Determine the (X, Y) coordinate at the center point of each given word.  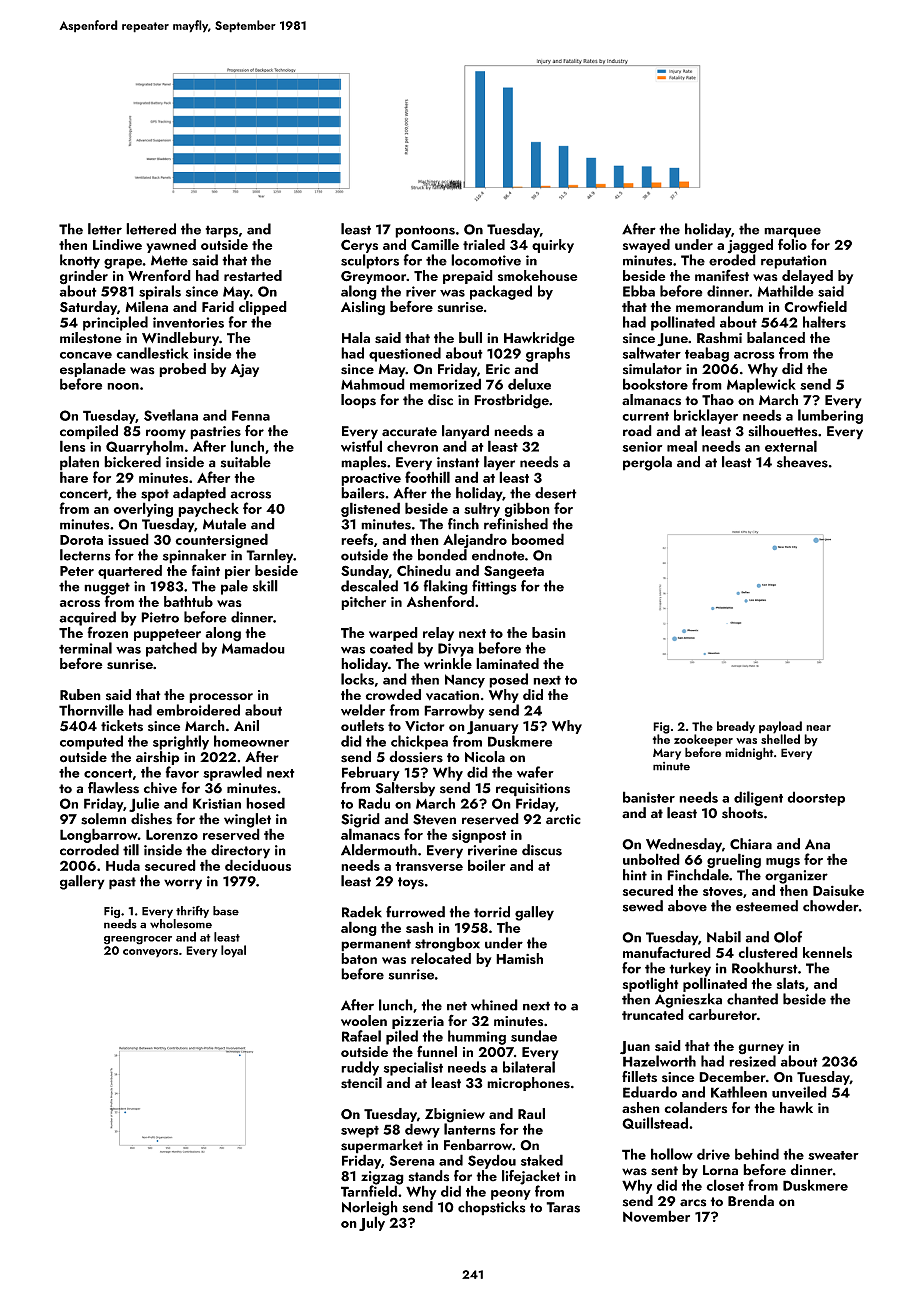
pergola (647, 463)
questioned (405, 354)
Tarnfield (369, 1191)
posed (508, 680)
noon (123, 386)
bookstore (655, 384)
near (818, 728)
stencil (361, 1083)
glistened (370, 509)
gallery (82, 882)
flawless (113, 788)
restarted (253, 276)
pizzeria (418, 1022)
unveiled (799, 1092)
